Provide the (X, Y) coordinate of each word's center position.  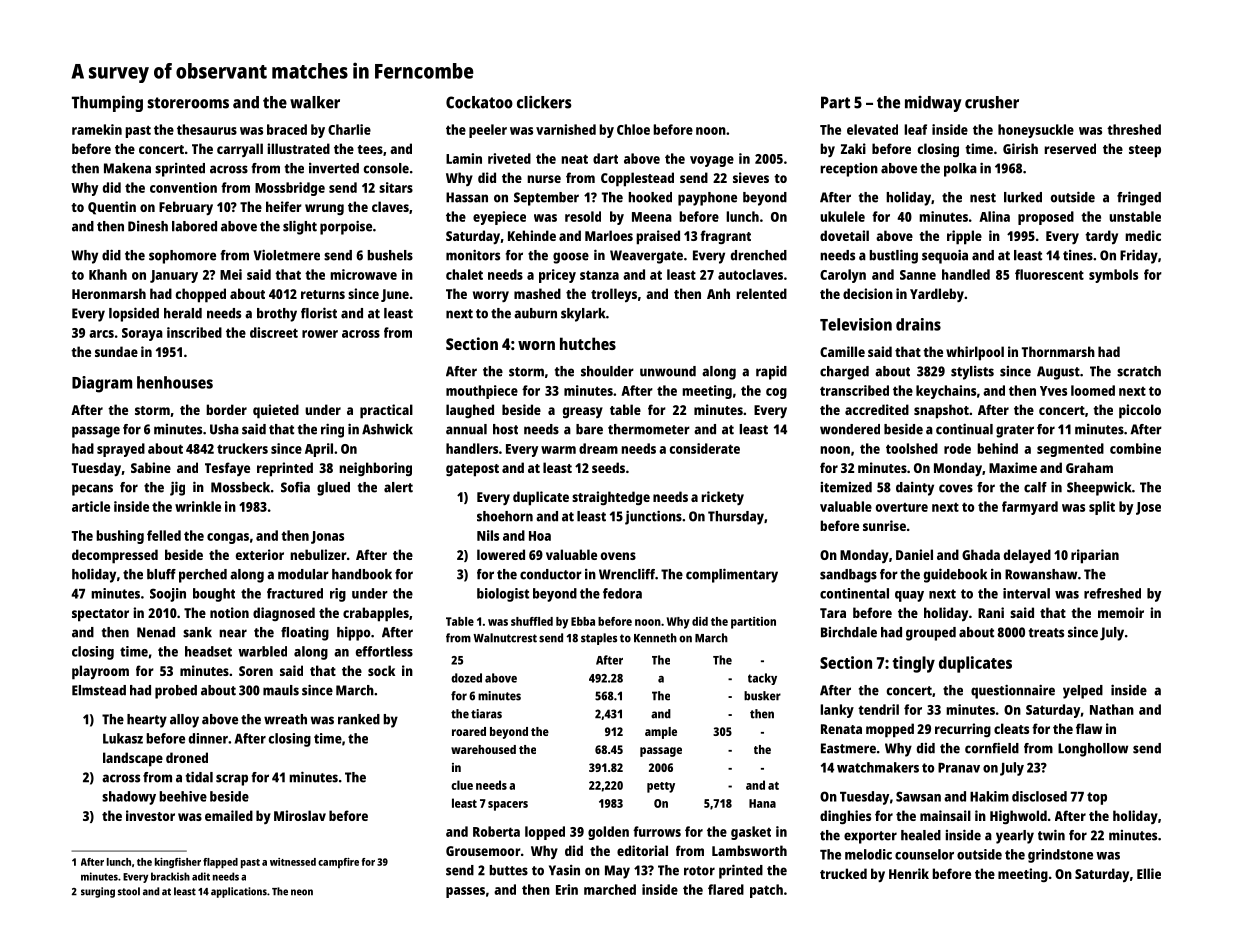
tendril (878, 709)
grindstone (1060, 856)
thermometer (649, 429)
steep (1145, 151)
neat (574, 159)
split (1102, 508)
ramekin (97, 129)
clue (462, 785)
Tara (833, 613)
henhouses (175, 382)
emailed (229, 815)
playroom (100, 672)
